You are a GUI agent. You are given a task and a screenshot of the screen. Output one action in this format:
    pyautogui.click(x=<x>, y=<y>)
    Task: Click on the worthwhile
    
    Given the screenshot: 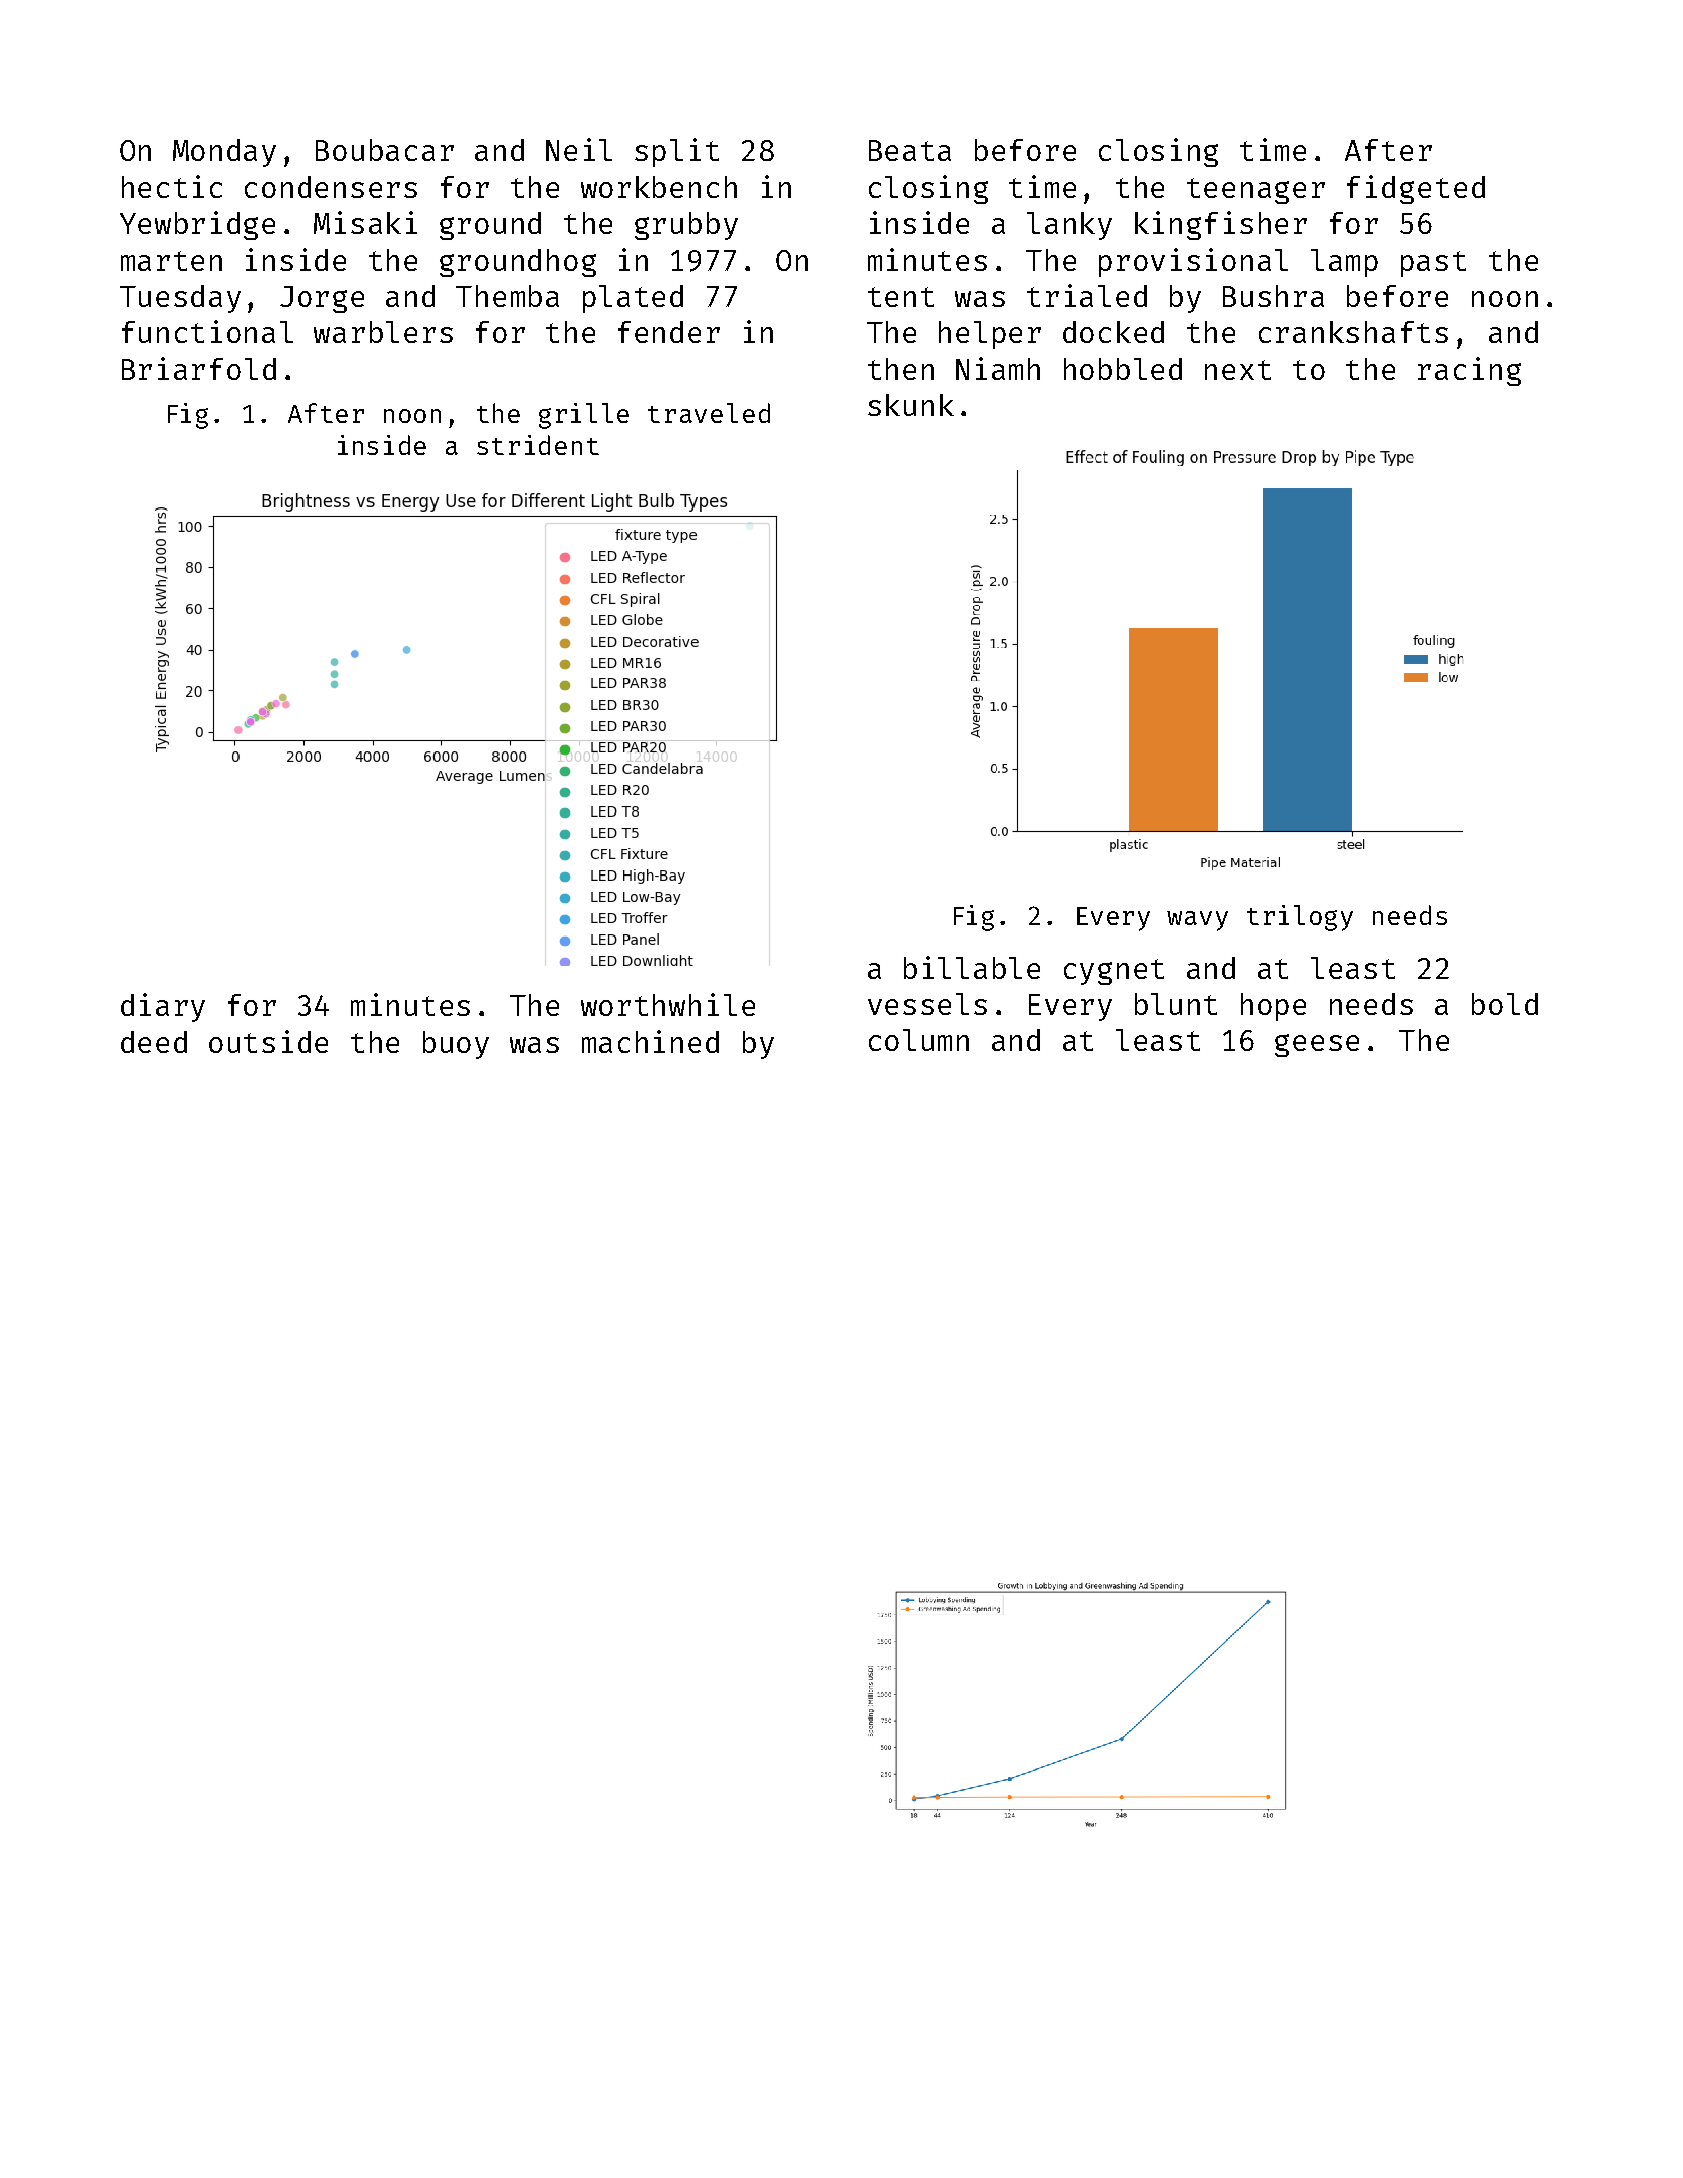 What is the action you would take?
    pyautogui.click(x=668, y=1004)
